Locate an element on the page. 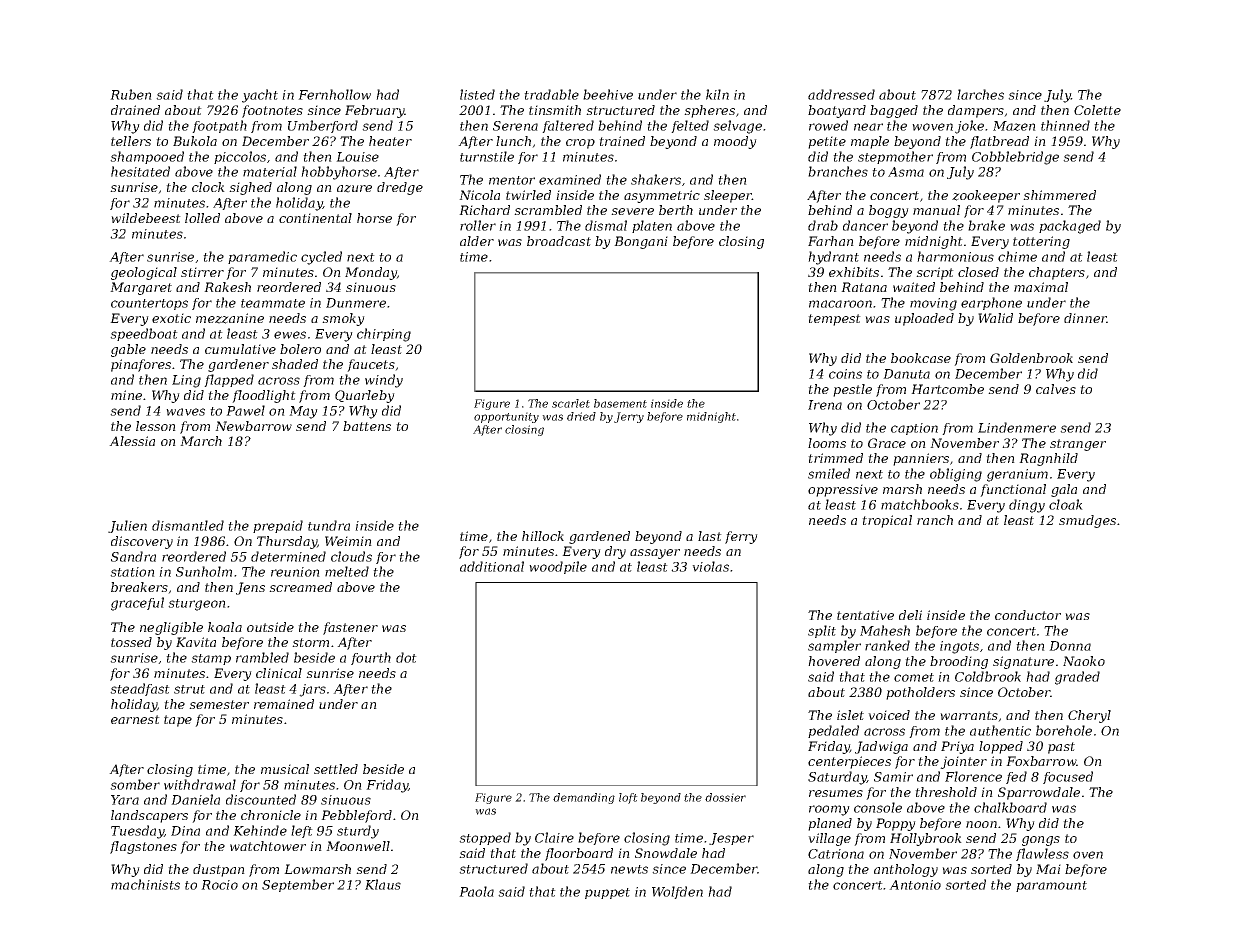 This image has width=1233, height=952. flapped is located at coordinates (229, 380).
